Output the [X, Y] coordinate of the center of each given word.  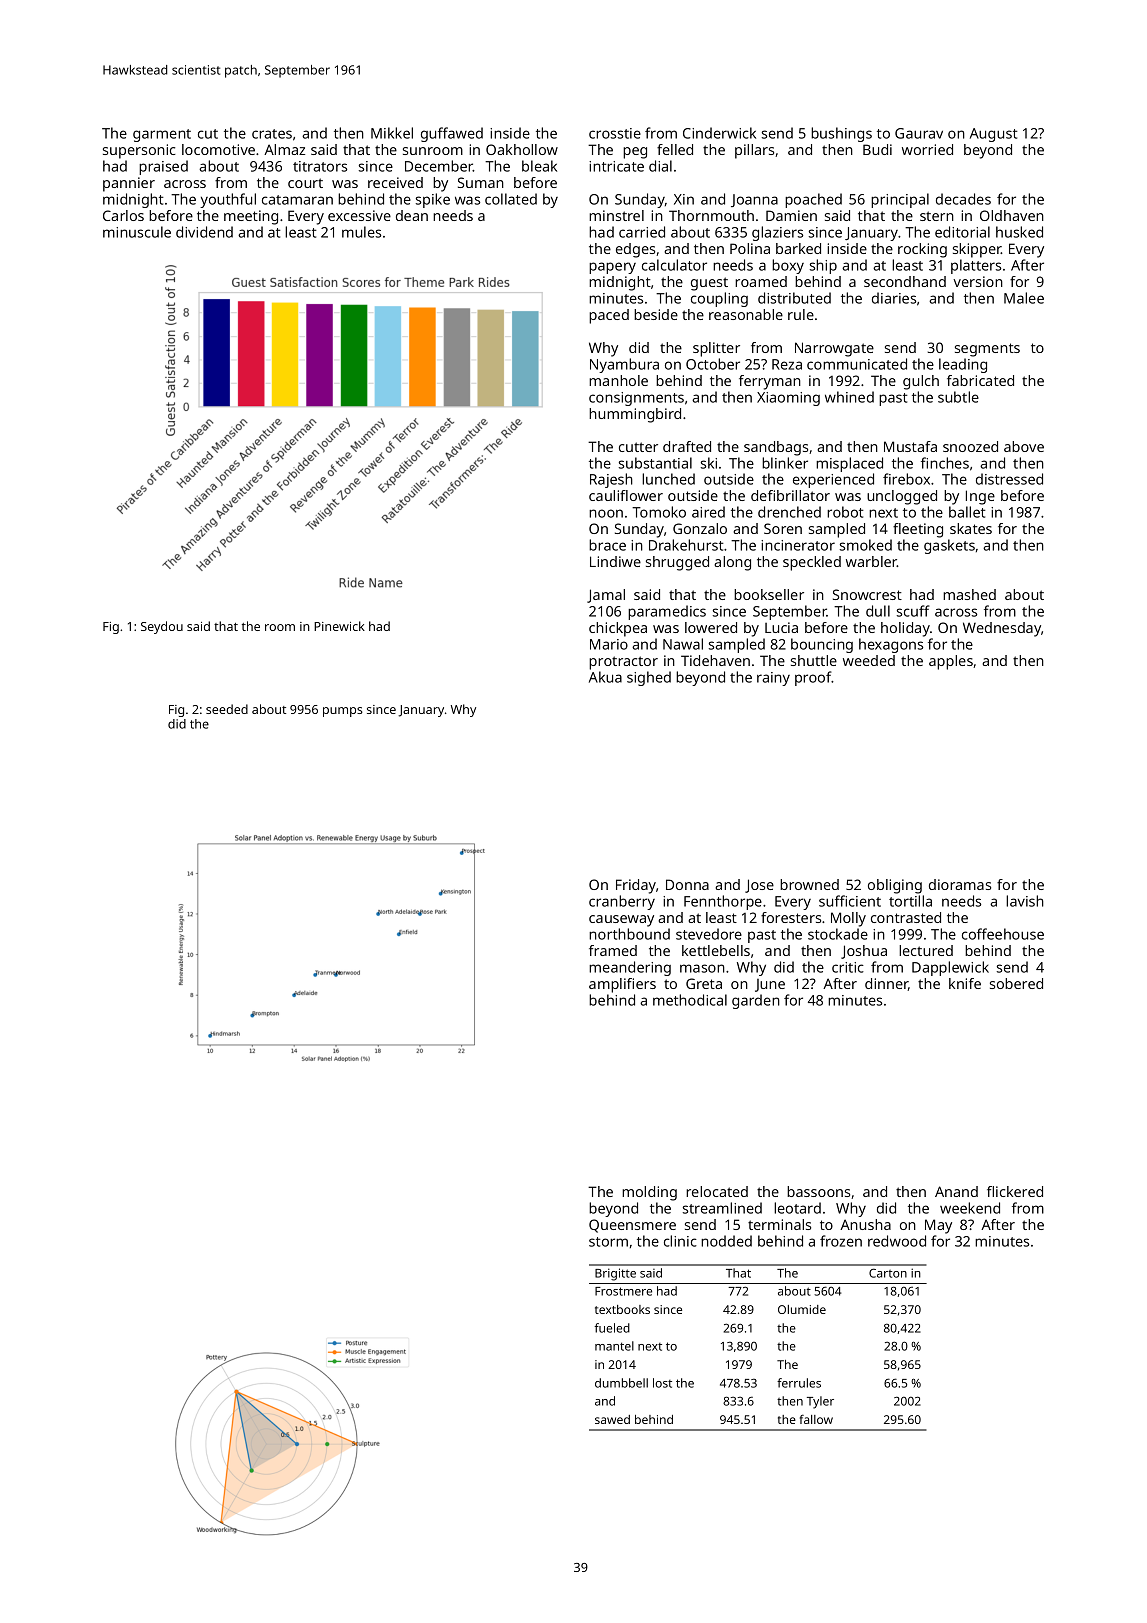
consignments [636, 399]
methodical [690, 1000]
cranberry [622, 902]
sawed [612, 1419]
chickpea [618, 629]
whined [849, 397]
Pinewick [339, 626]
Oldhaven [1012, 215]
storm [608, 1242]
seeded [227, 709]
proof [813, 678]
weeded [869, 660]
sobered [1016, 983]
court [305, 183]
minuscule [137, 232]
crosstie [615, 133]
